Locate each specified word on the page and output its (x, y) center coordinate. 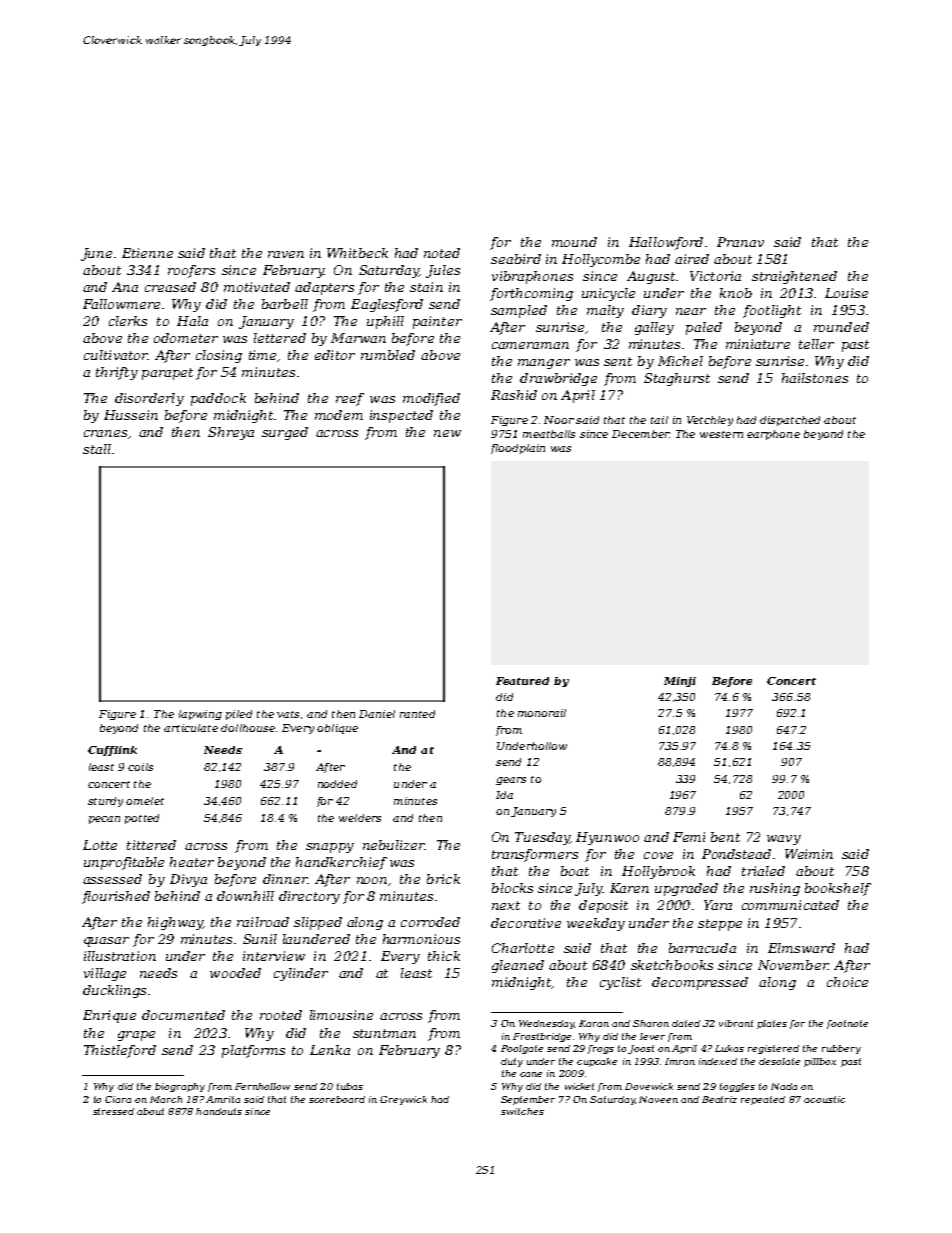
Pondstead (736, 854)
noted (442, 253)
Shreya (231, 433)
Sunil (260, 939)
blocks (512, 888)
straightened (794, 277)
